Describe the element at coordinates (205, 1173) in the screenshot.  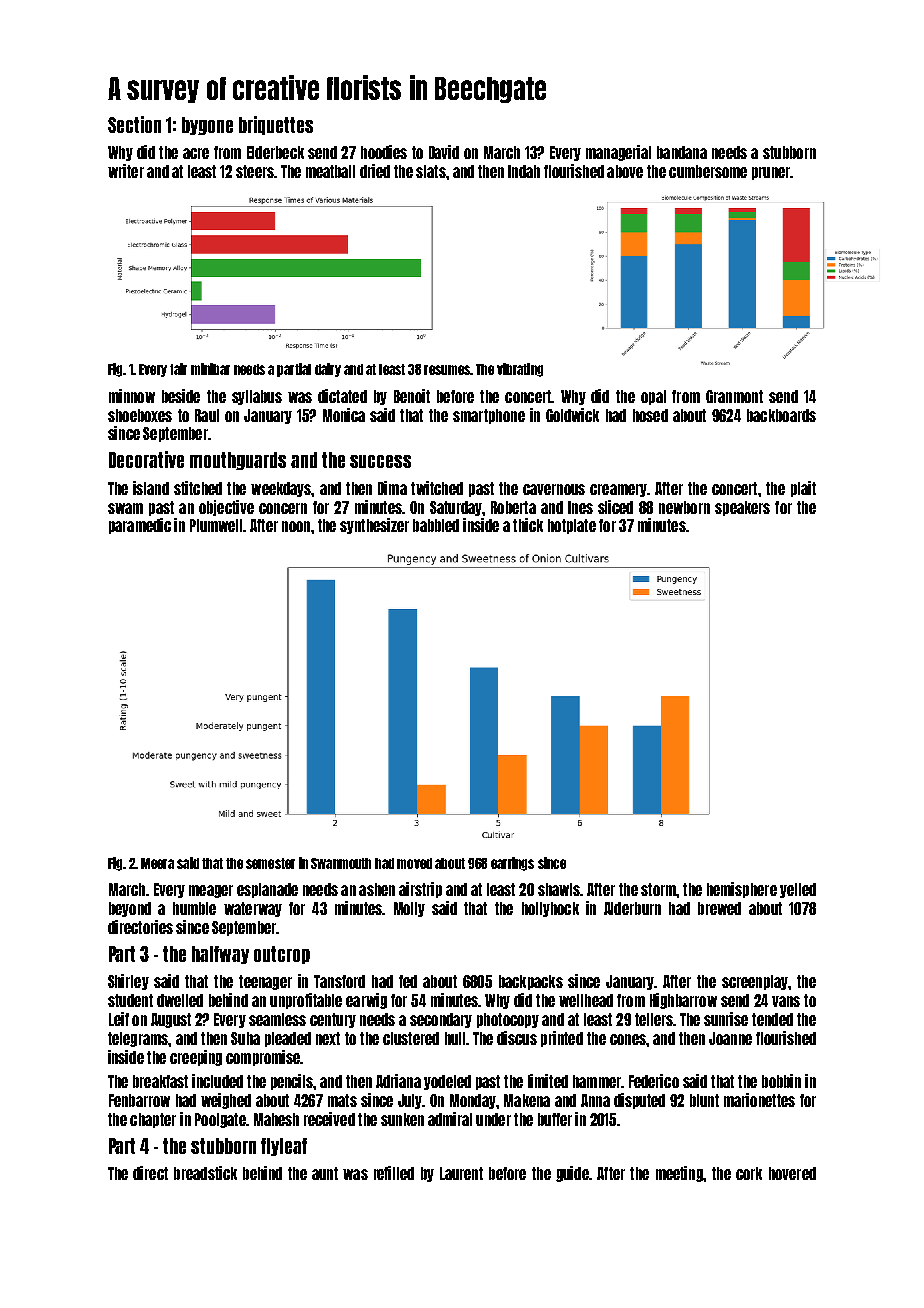
I see `breadstick` at that location.
